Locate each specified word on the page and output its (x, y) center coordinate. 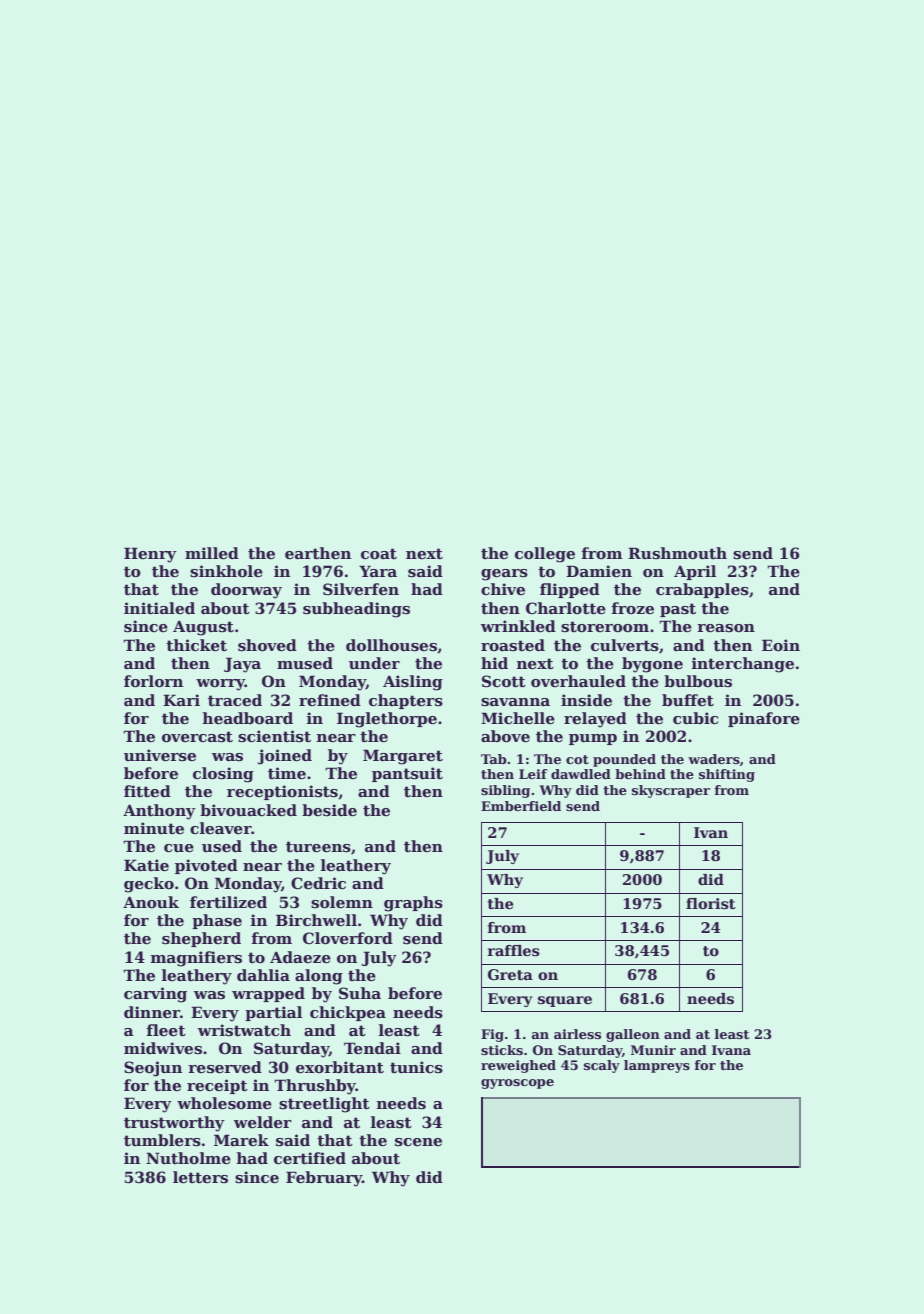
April (695, 572)
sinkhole (226, 571)
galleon (633, 1035)
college (545, 555)
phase (217, 921)
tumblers (162, 1140)
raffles (514, 951)
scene (418, 1142)
